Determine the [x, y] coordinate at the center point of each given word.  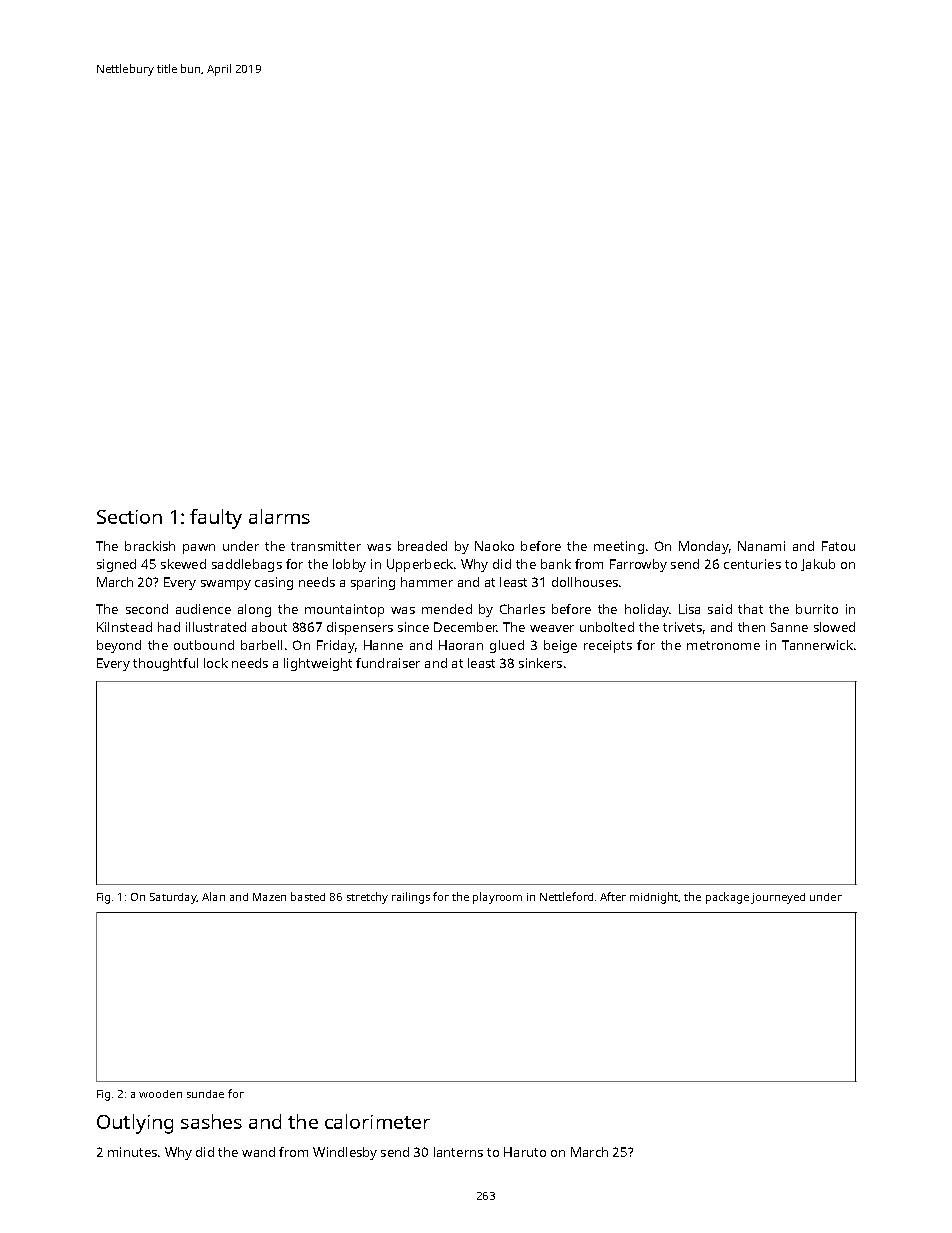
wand [258, 1152]
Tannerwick [817, 645]
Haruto [525, 1152]
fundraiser [388, 663]
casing [274, 583]
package [727, 898]
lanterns [458, 1152]
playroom [497, 898]
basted [308, 896]
